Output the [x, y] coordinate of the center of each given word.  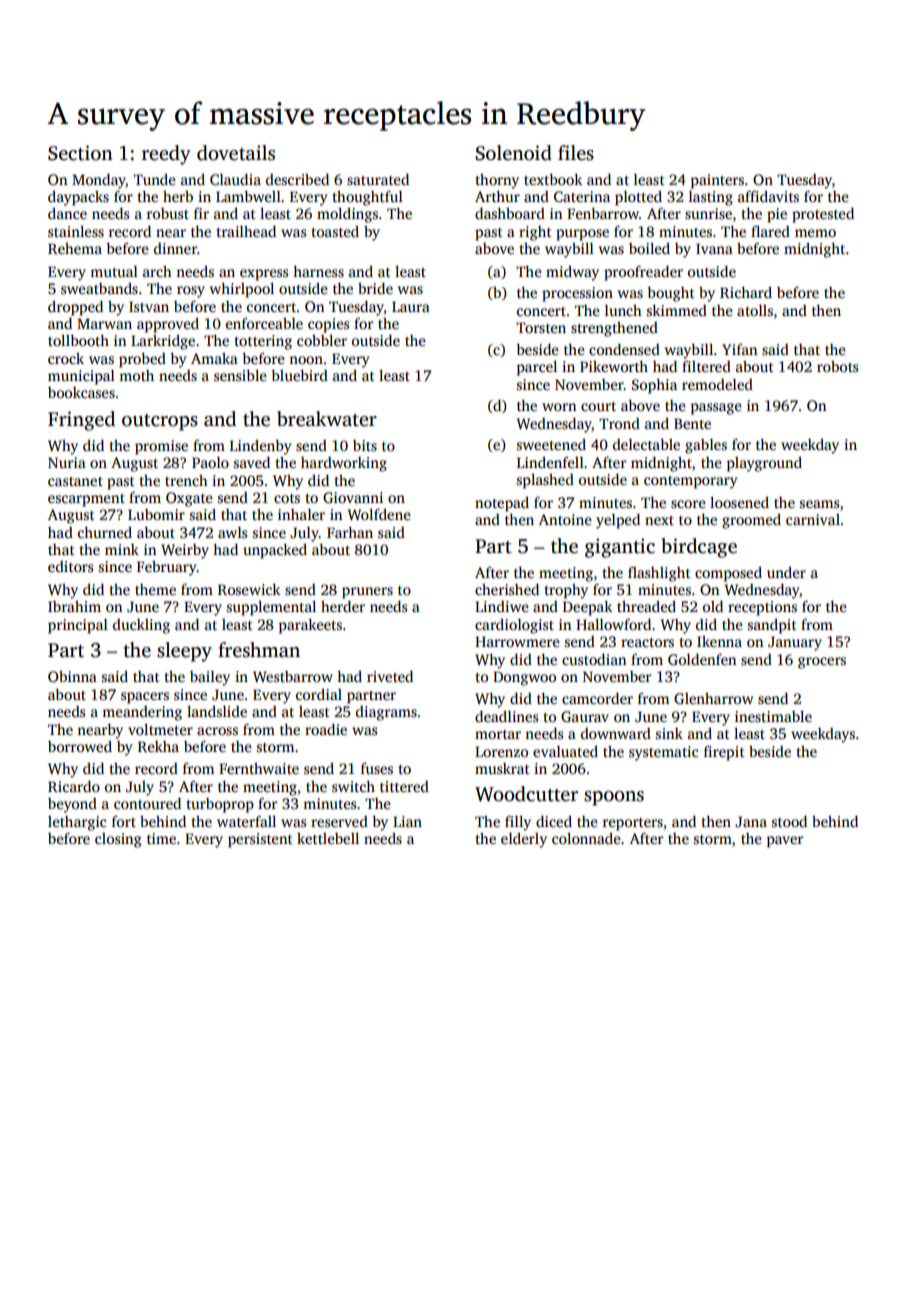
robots [837, 366]
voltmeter [160, 729]
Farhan [350, 532]
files [576, 153]
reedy [166, 155]
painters [717, 181]
